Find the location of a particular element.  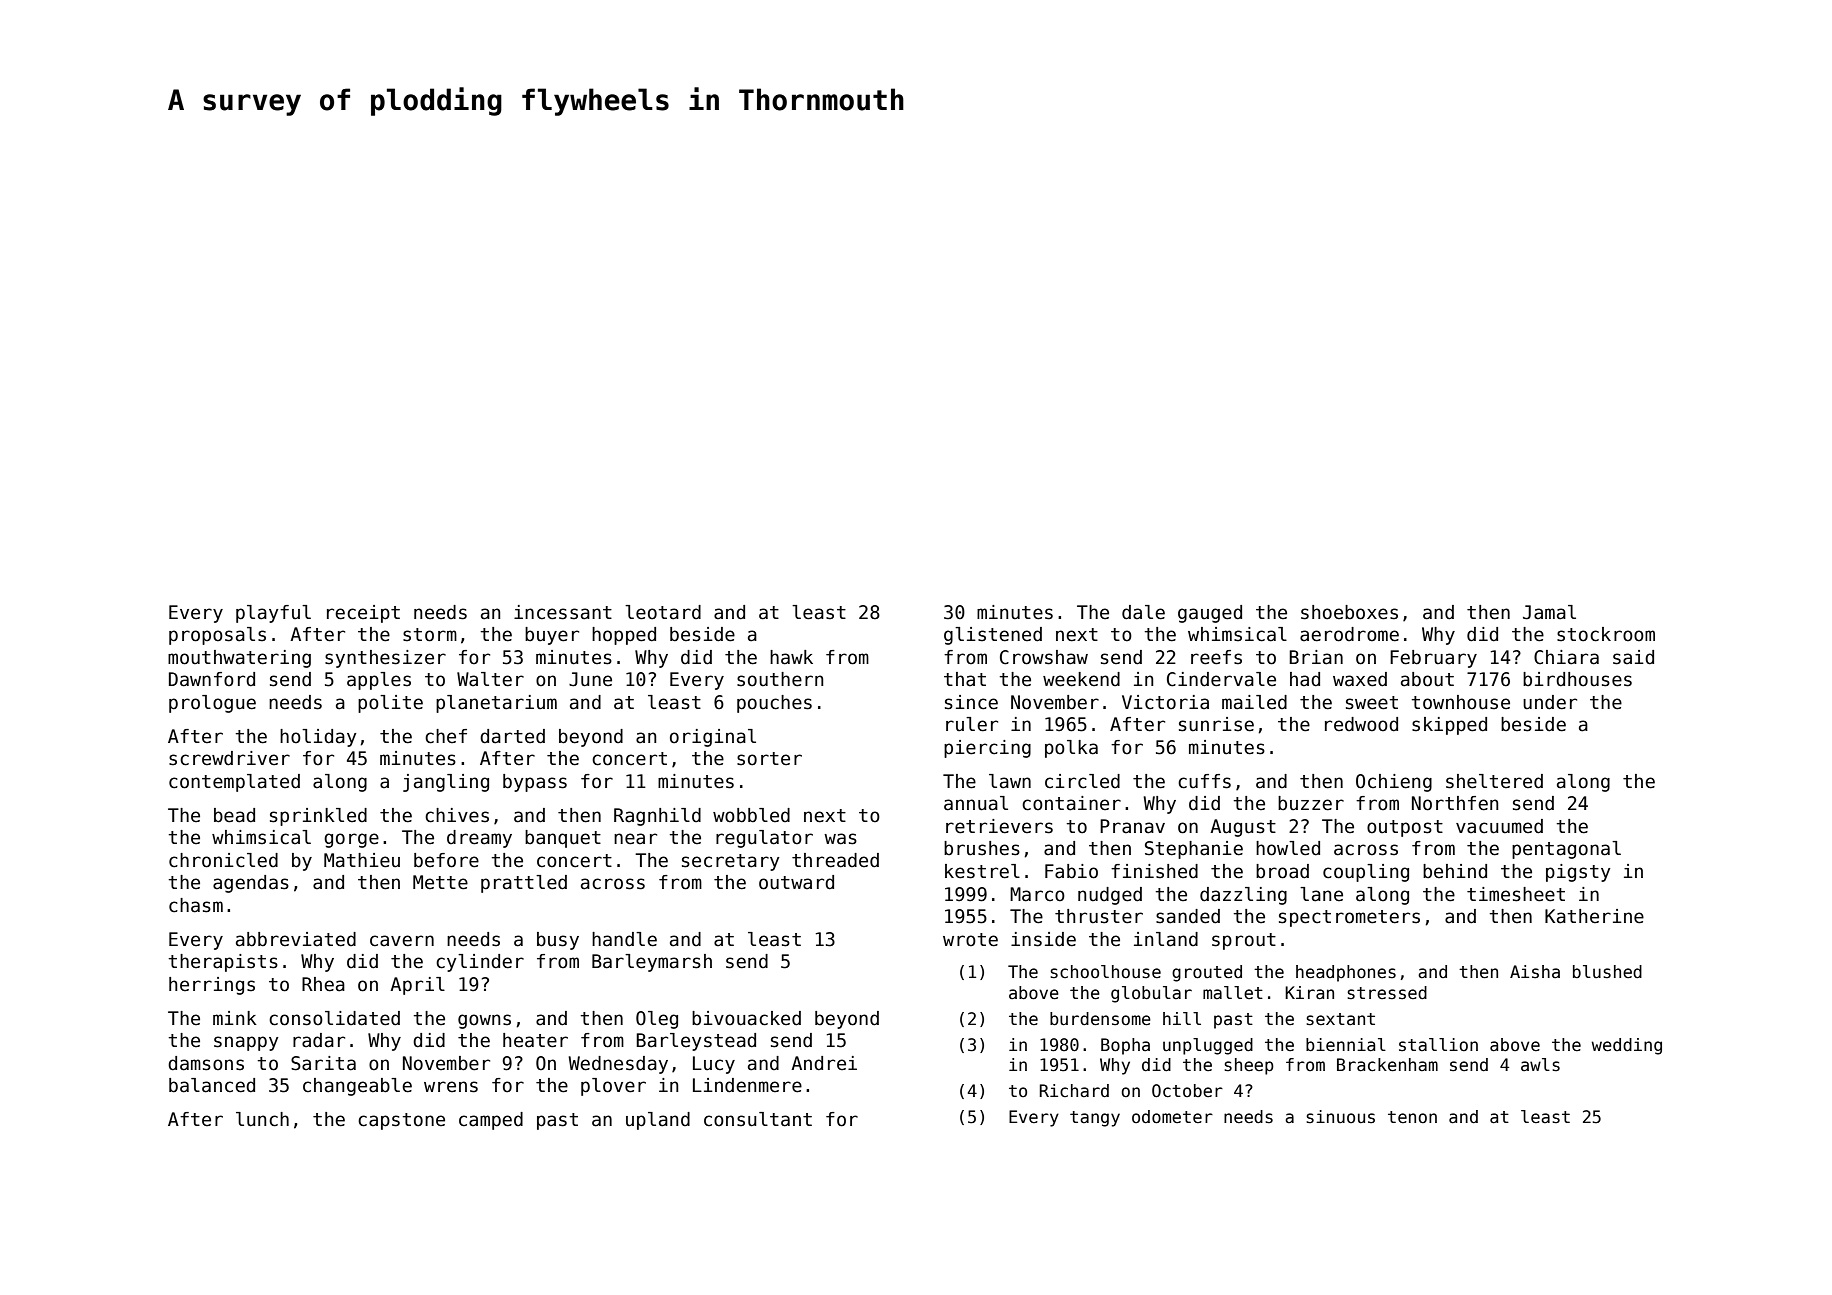

globular is located at coordinates (1151, 994).
